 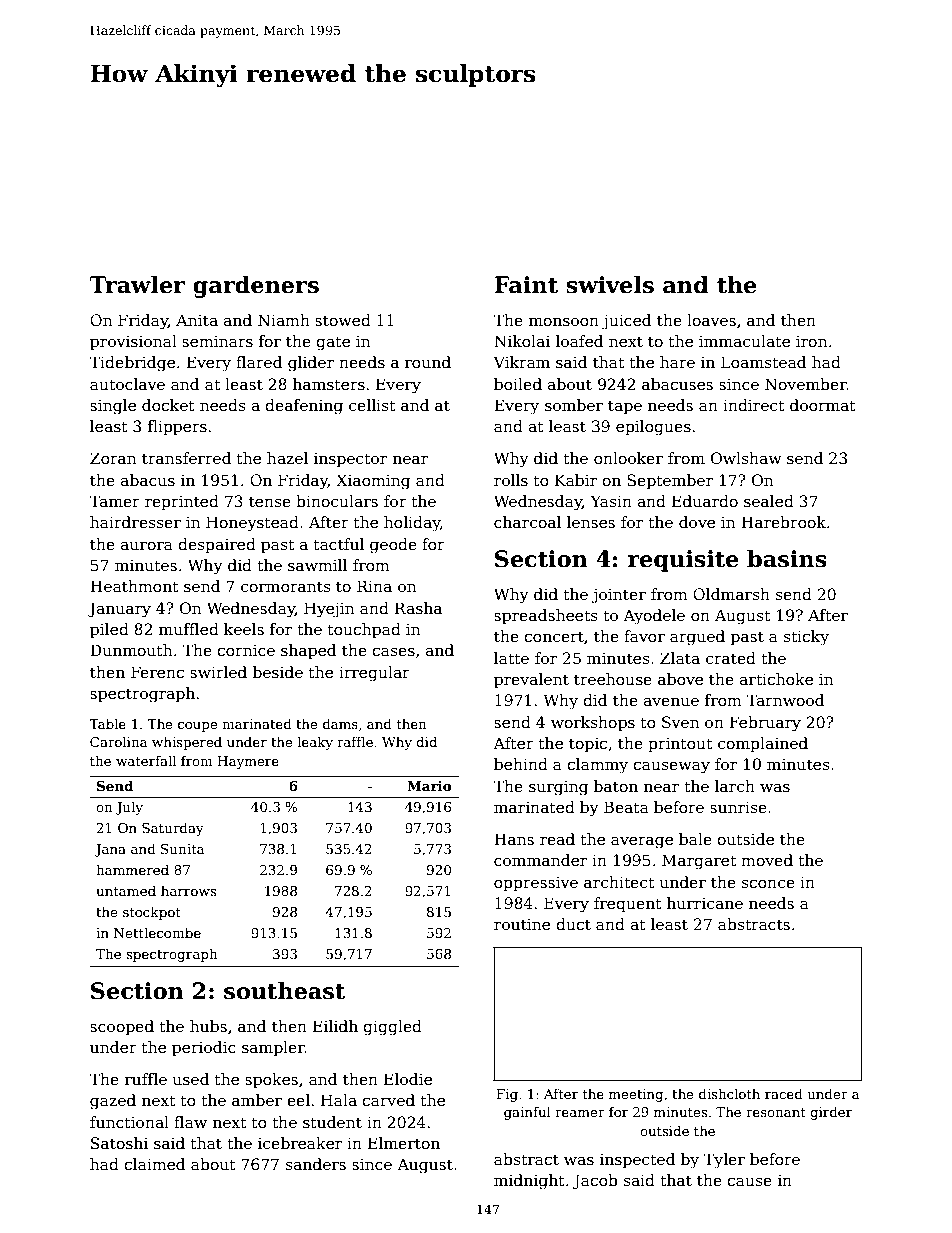 What do you see at coordinates (619, 596) in the screenshot?
I see `jointer` at bounding box center [619, 596].
